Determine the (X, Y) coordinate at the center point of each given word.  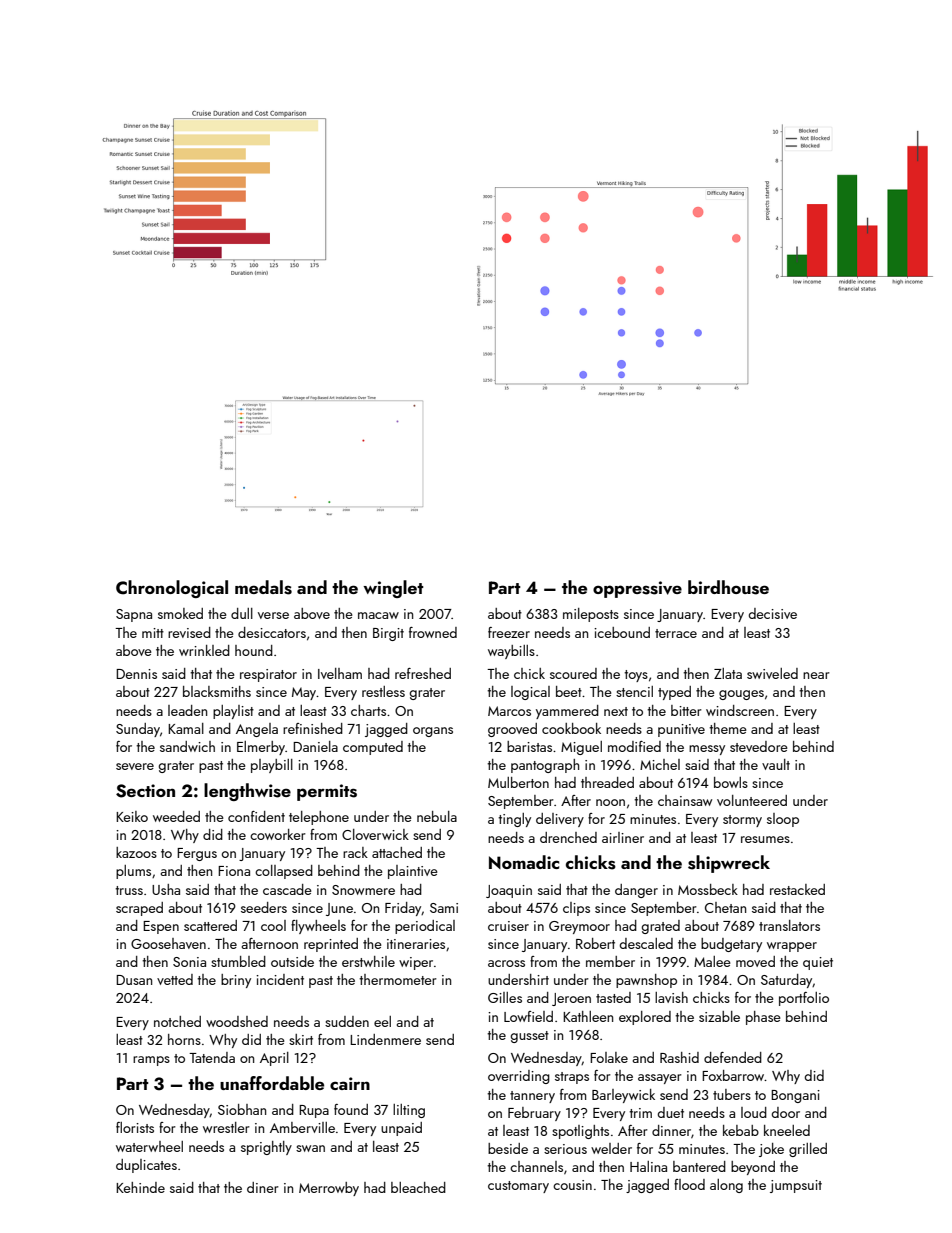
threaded (607, 782)
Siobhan (242, 1109)
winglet (393, 589)
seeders (264, 907)
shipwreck (729, 864)
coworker (278, 834)
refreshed (423, 673)
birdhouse (728, 587)
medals (263, 587)
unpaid (401, 1129)
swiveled (772, 673)
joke (771, 1150)
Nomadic (524, 862)
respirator (268, 675)
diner (263, 1187)
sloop (783, 820)
